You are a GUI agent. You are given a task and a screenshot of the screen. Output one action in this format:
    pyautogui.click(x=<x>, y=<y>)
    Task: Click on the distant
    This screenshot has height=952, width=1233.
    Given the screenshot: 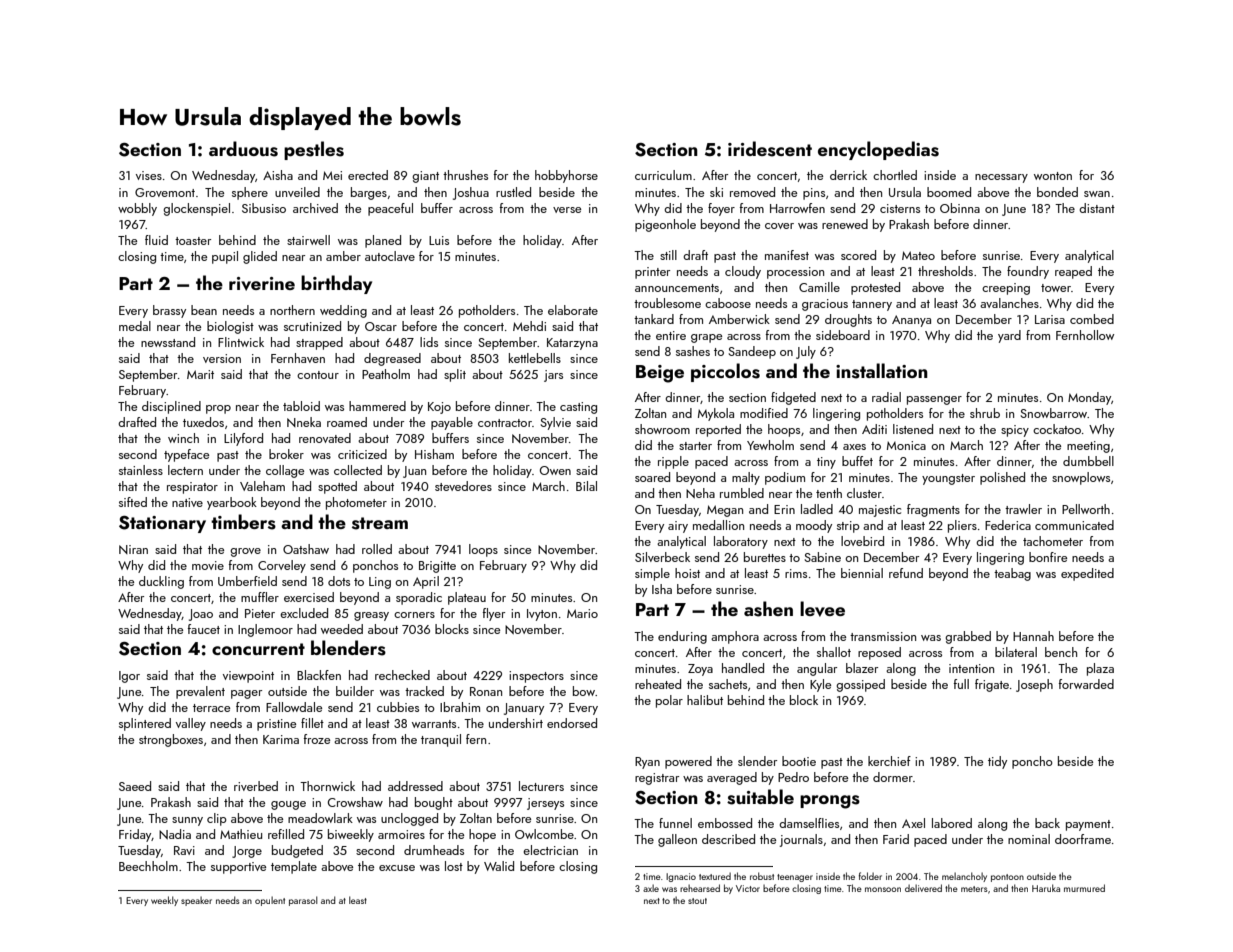 What is the action you would take?
    pyautogui.click(x=1097, y=208)
